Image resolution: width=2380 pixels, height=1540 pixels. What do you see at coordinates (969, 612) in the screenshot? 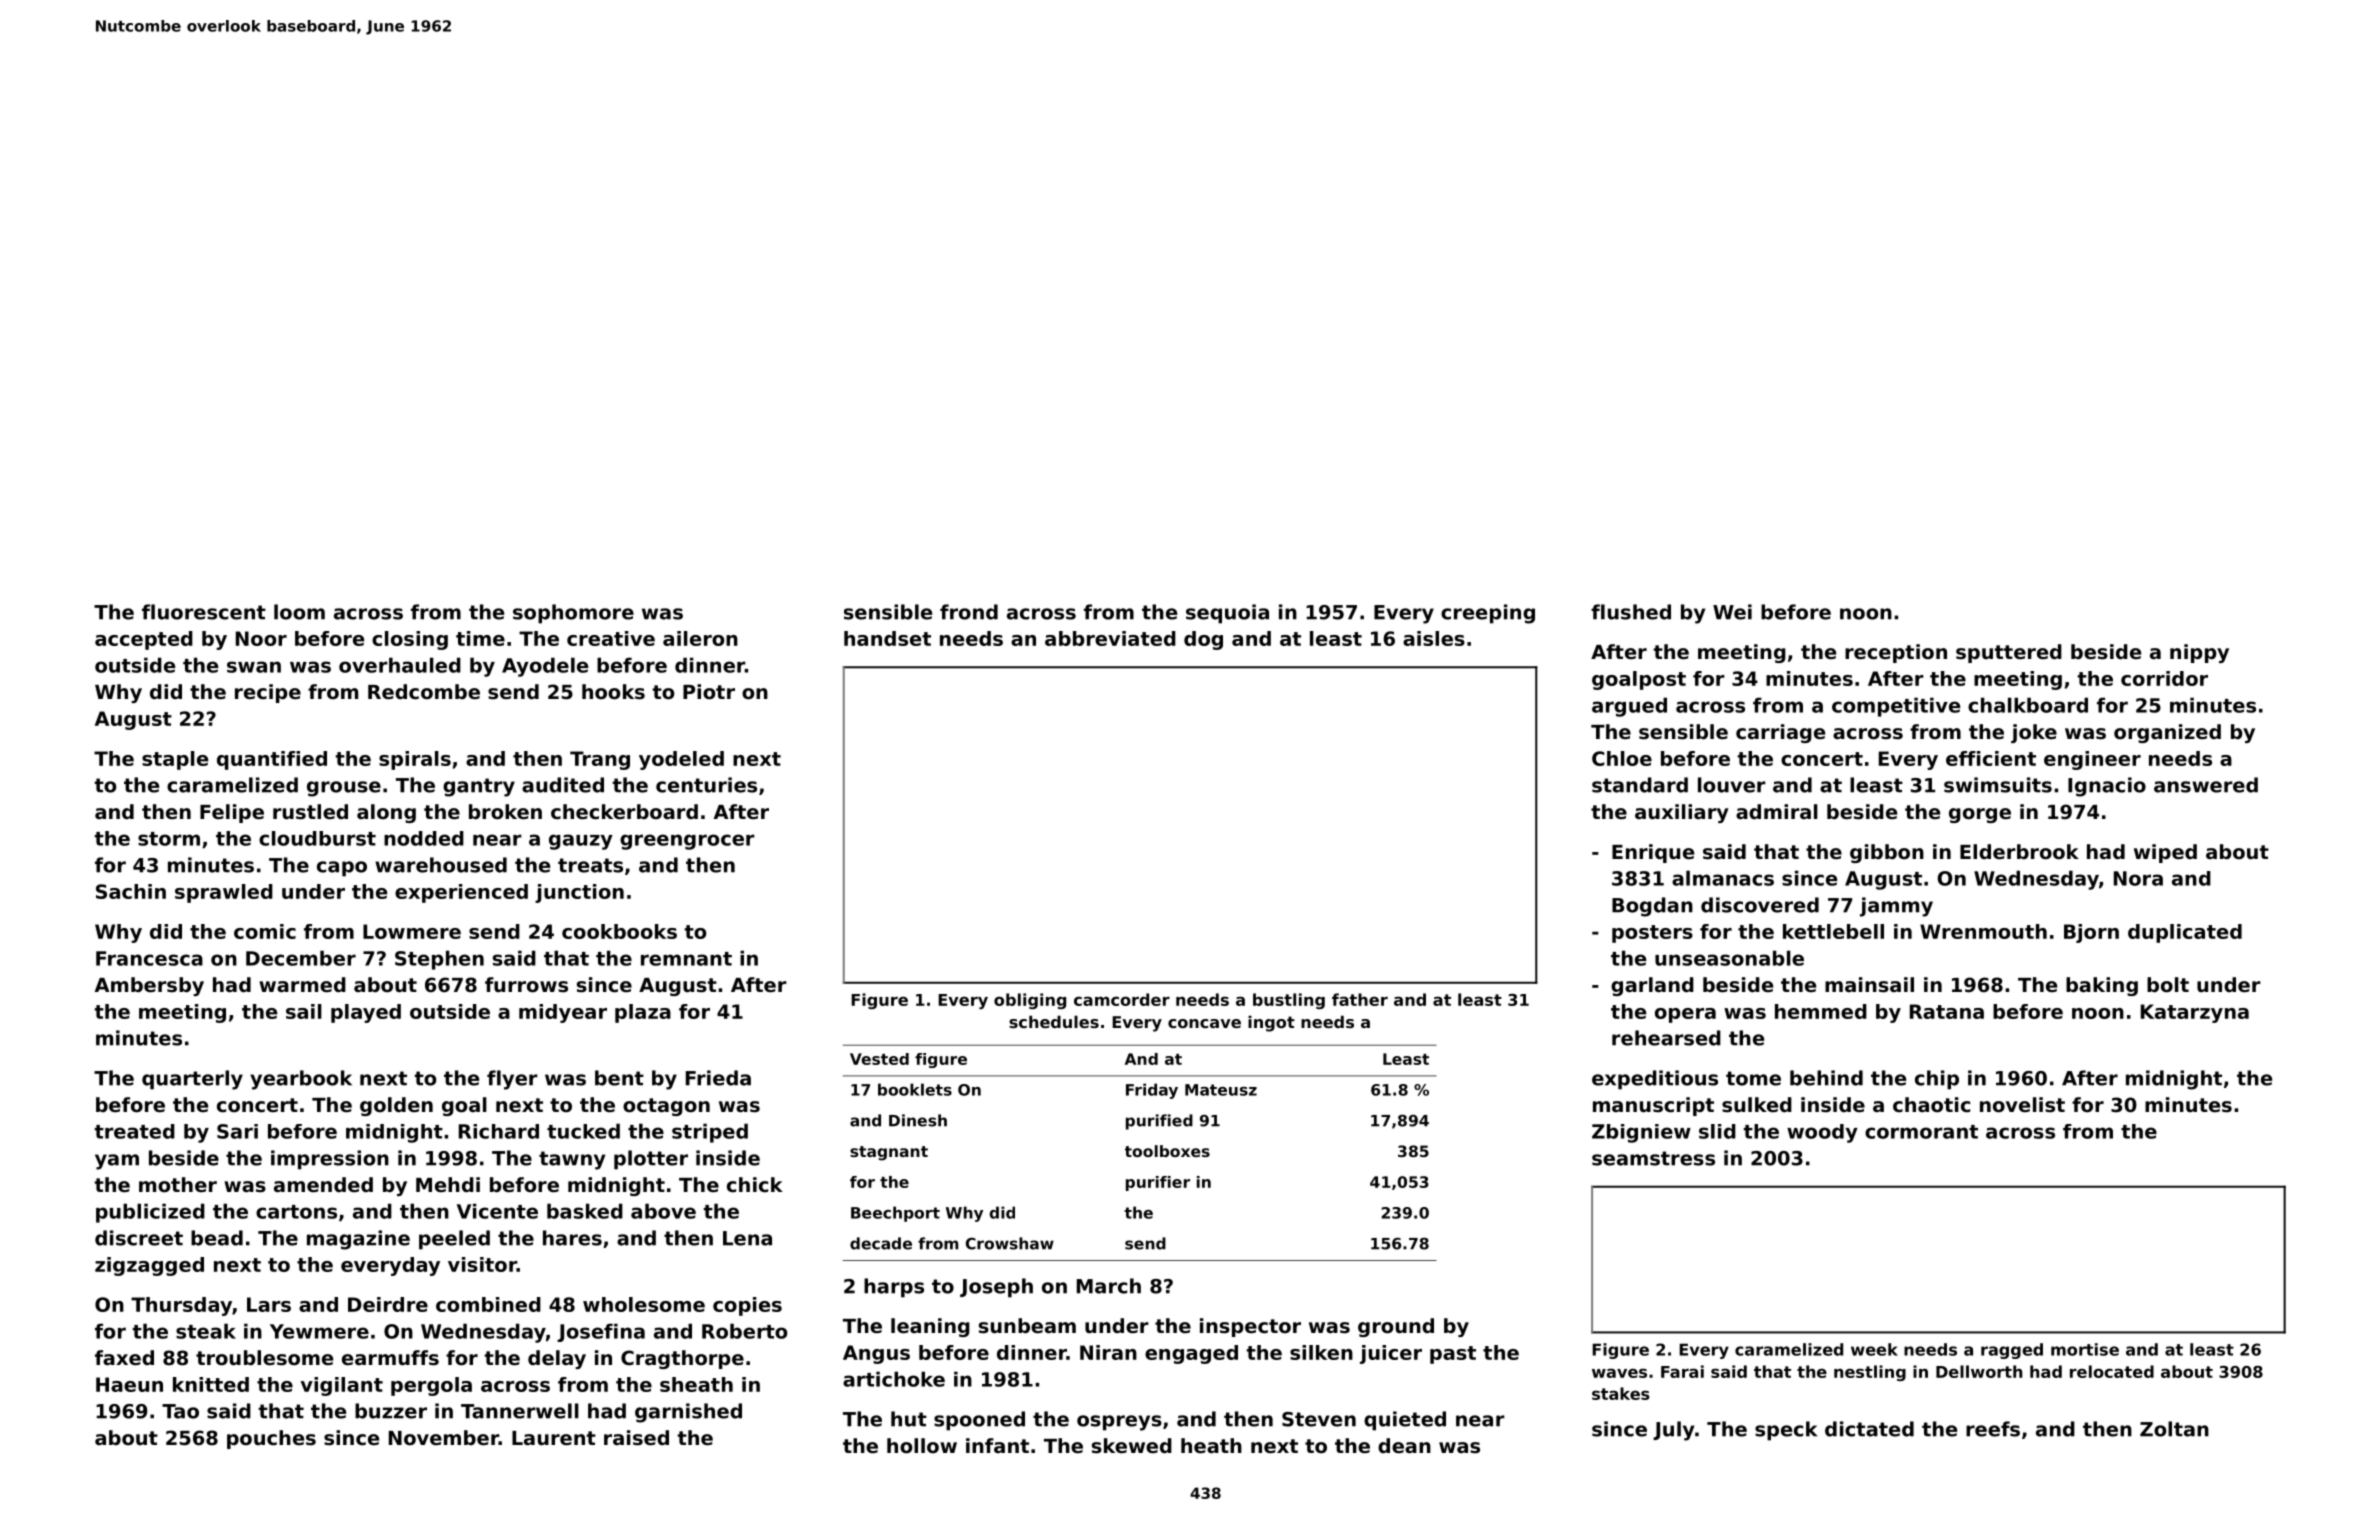
I see `frond` at bounding box center [969, 612].
